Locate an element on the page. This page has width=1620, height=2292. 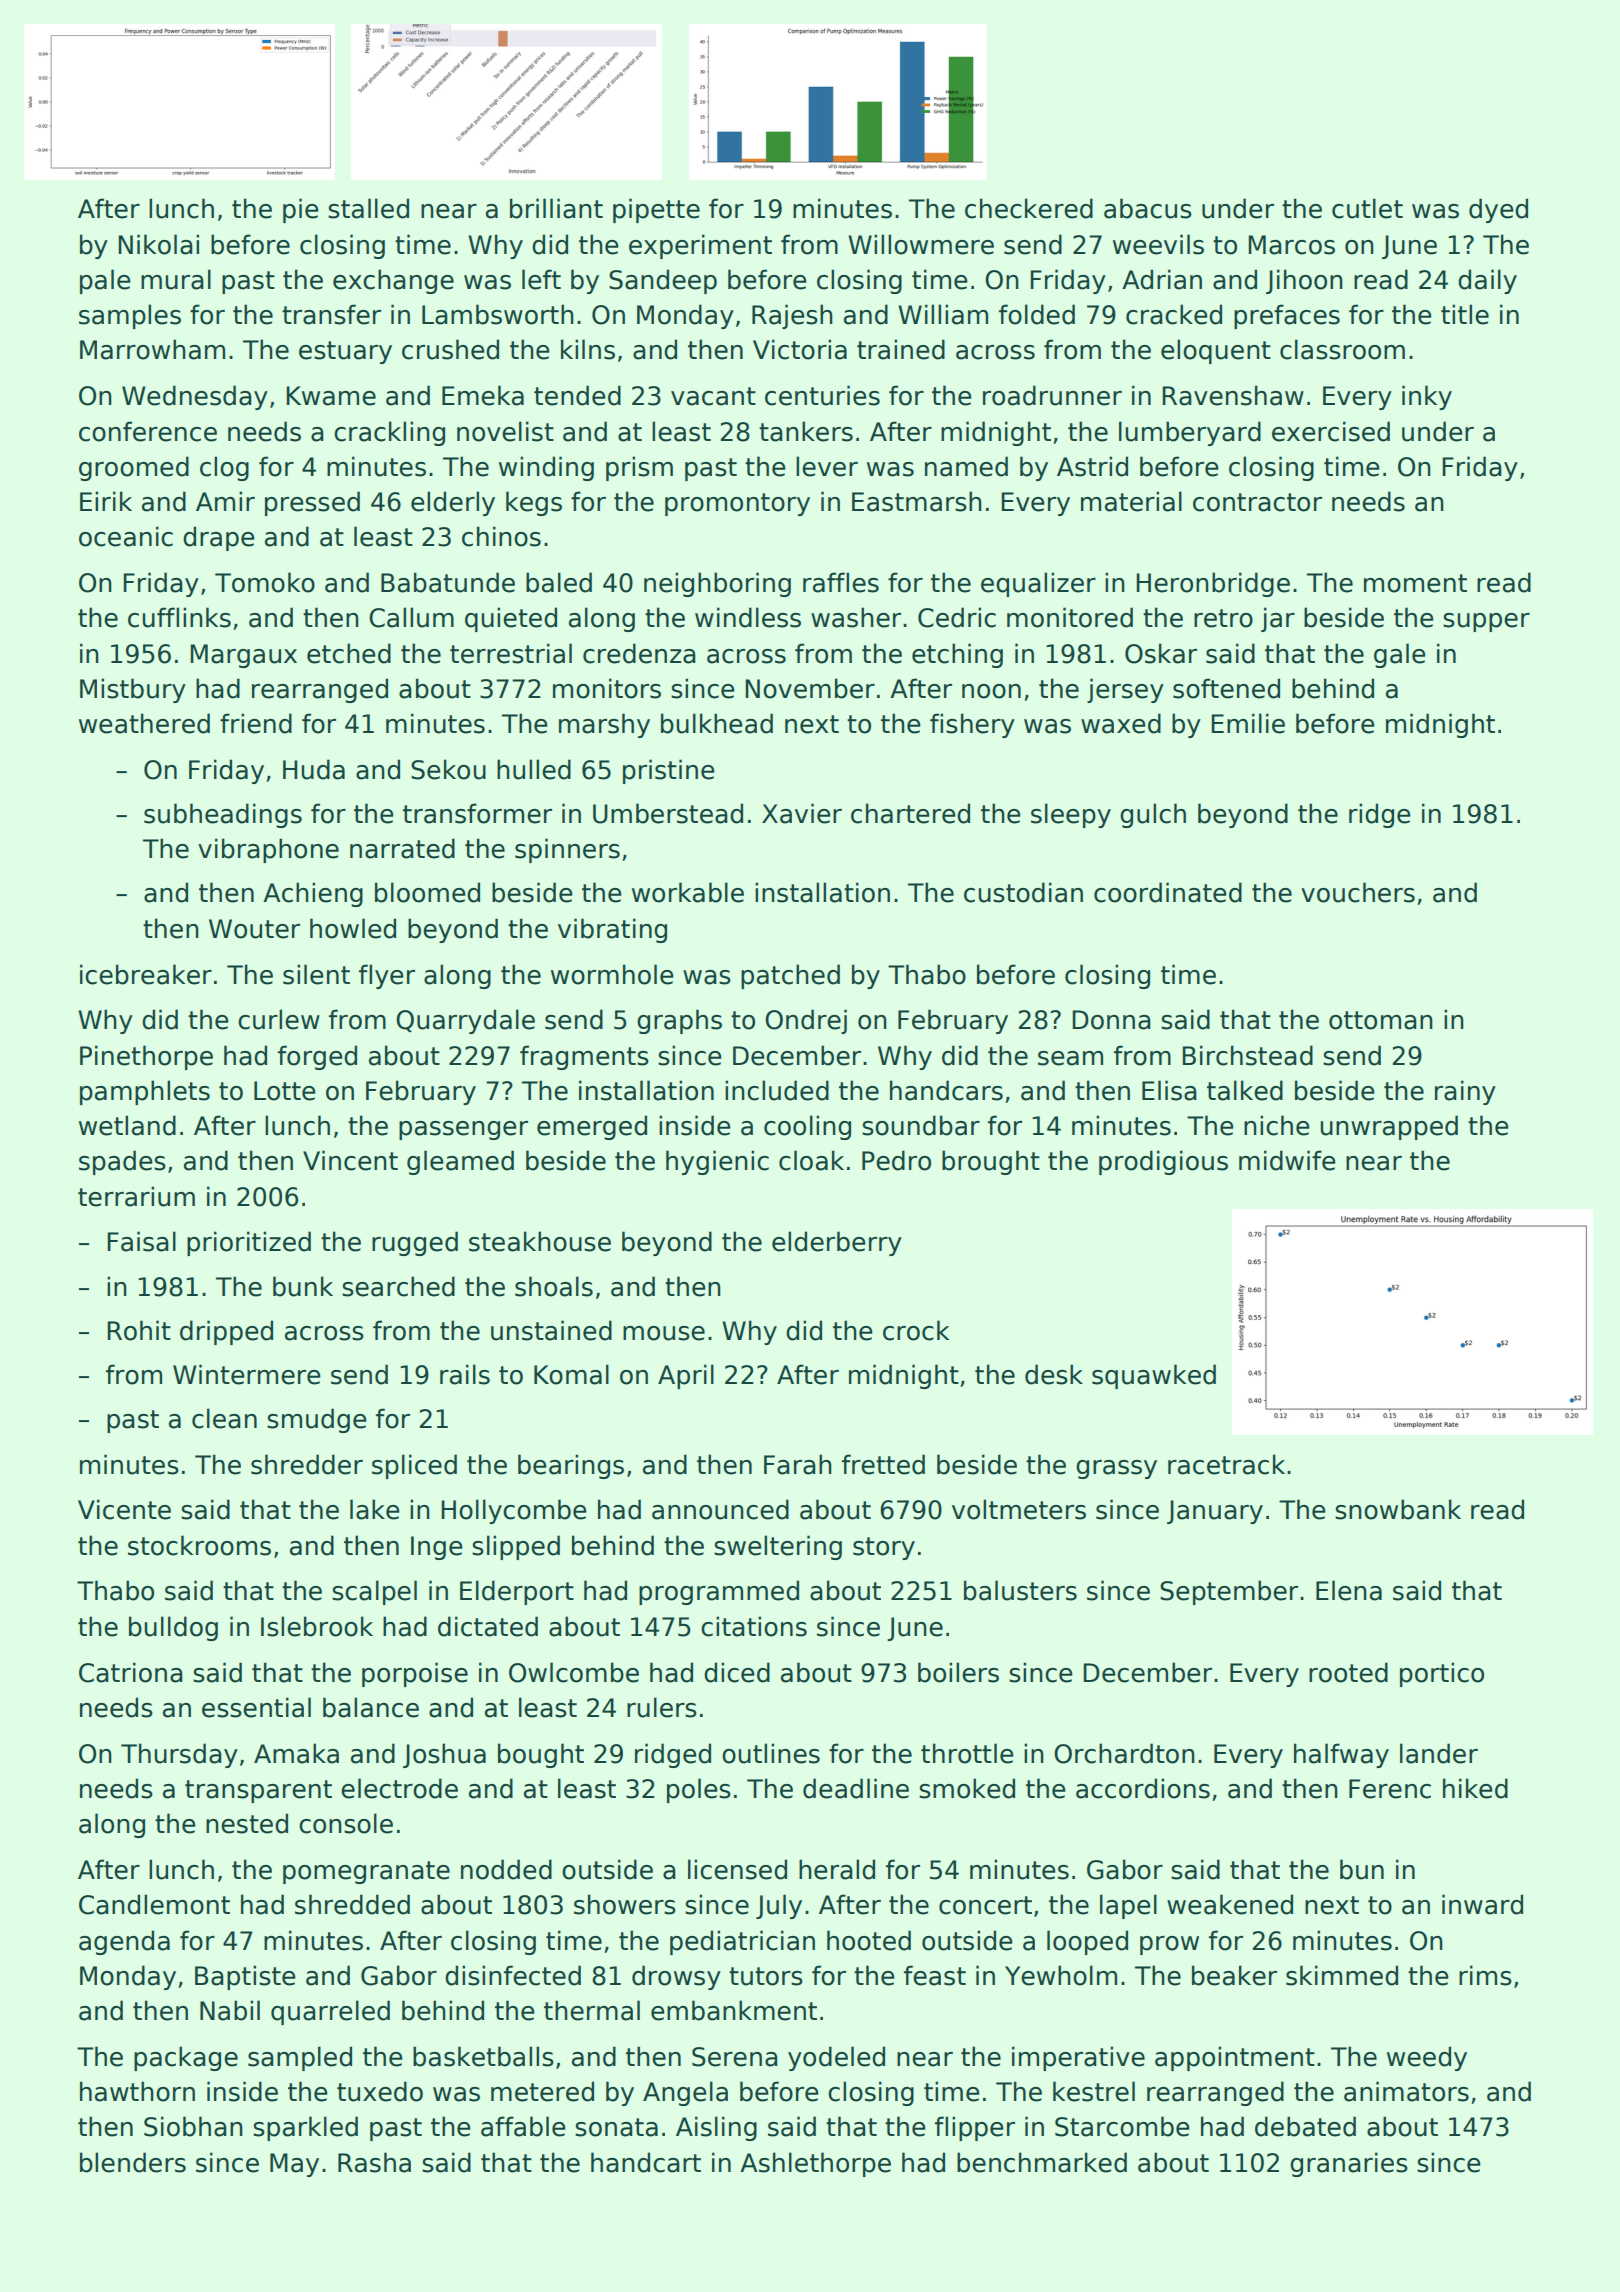
voltmeters is located at coordinates (1019, 1509).
